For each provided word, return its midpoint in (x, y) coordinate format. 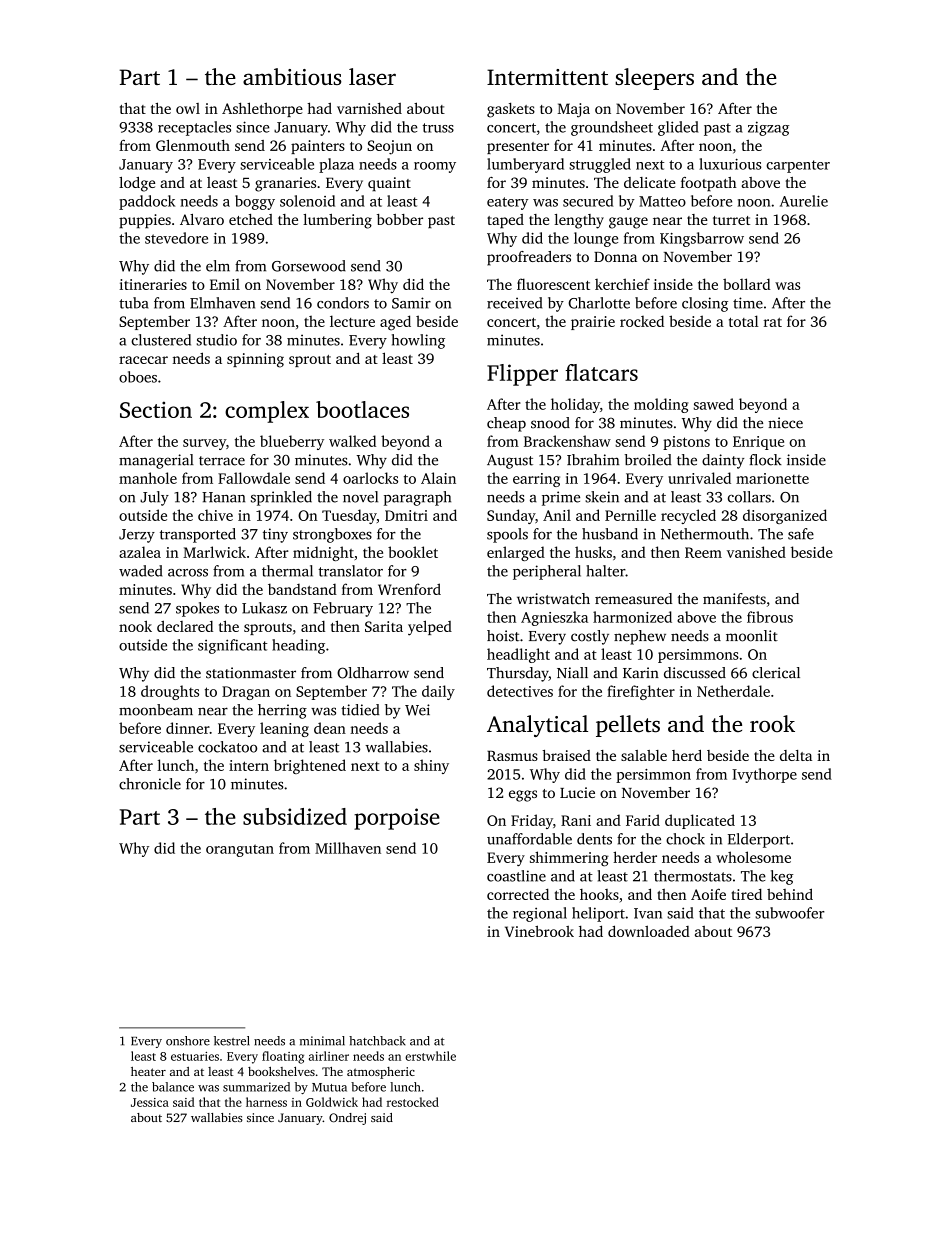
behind (790, 894)
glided (678, 128)
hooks (599, 894)
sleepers (654, 79)
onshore (188, 1041)
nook (135, 626)
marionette (772, 478)
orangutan (240, 850)
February (343, 609)
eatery (507, 203)
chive (215, 515)
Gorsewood (309, 266)
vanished (756, 552)
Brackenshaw (567, 441)
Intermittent (547, 77)
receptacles (194, 128)
